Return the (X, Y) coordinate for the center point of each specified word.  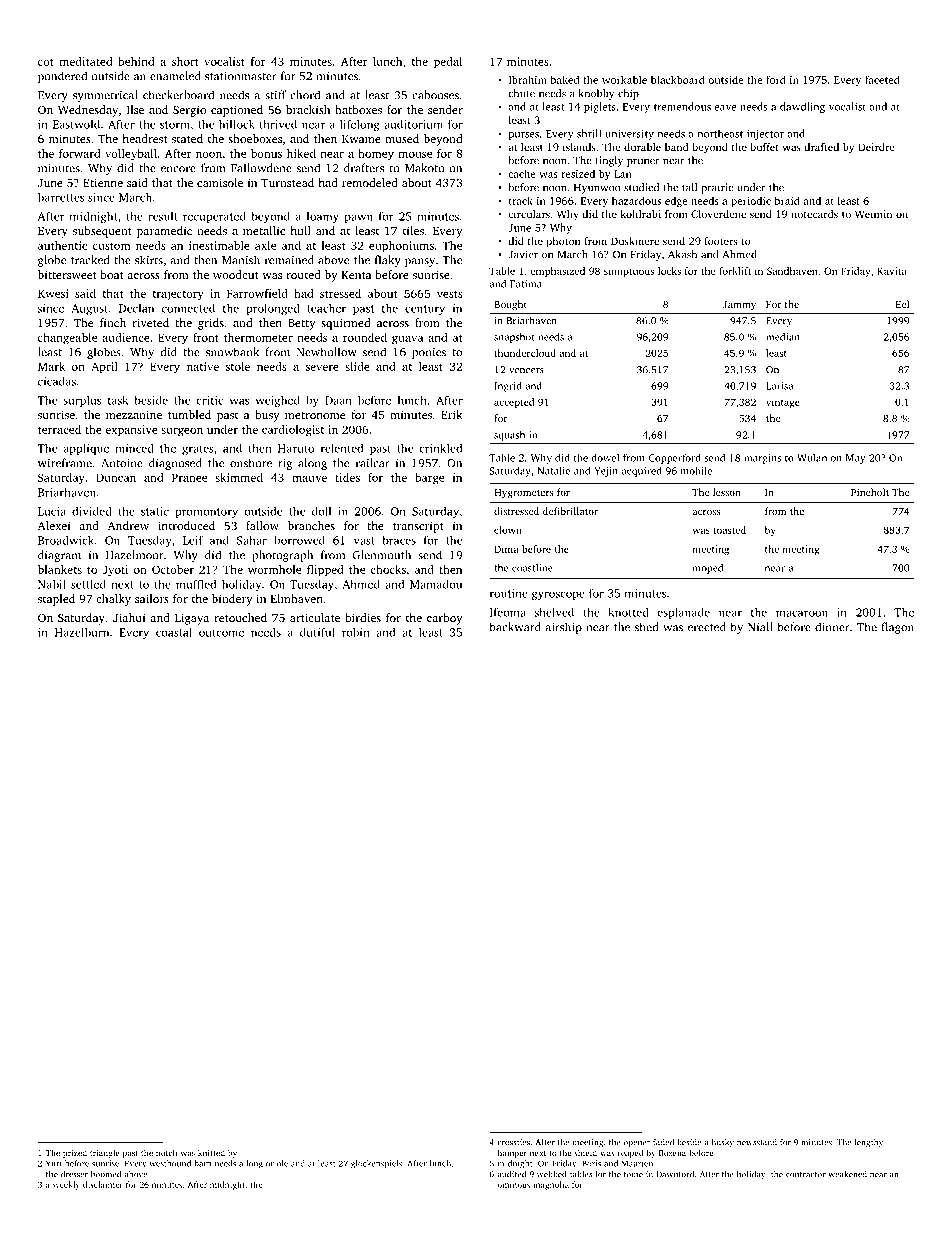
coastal (174, 632)
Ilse (135, 109)
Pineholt (870, 492)
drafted (821, 147)
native (203, 366)
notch (166, 1152)
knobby (596, 94)
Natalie (553, 470)
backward (515, 627)
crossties (513, 1142)
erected (707, 627)
